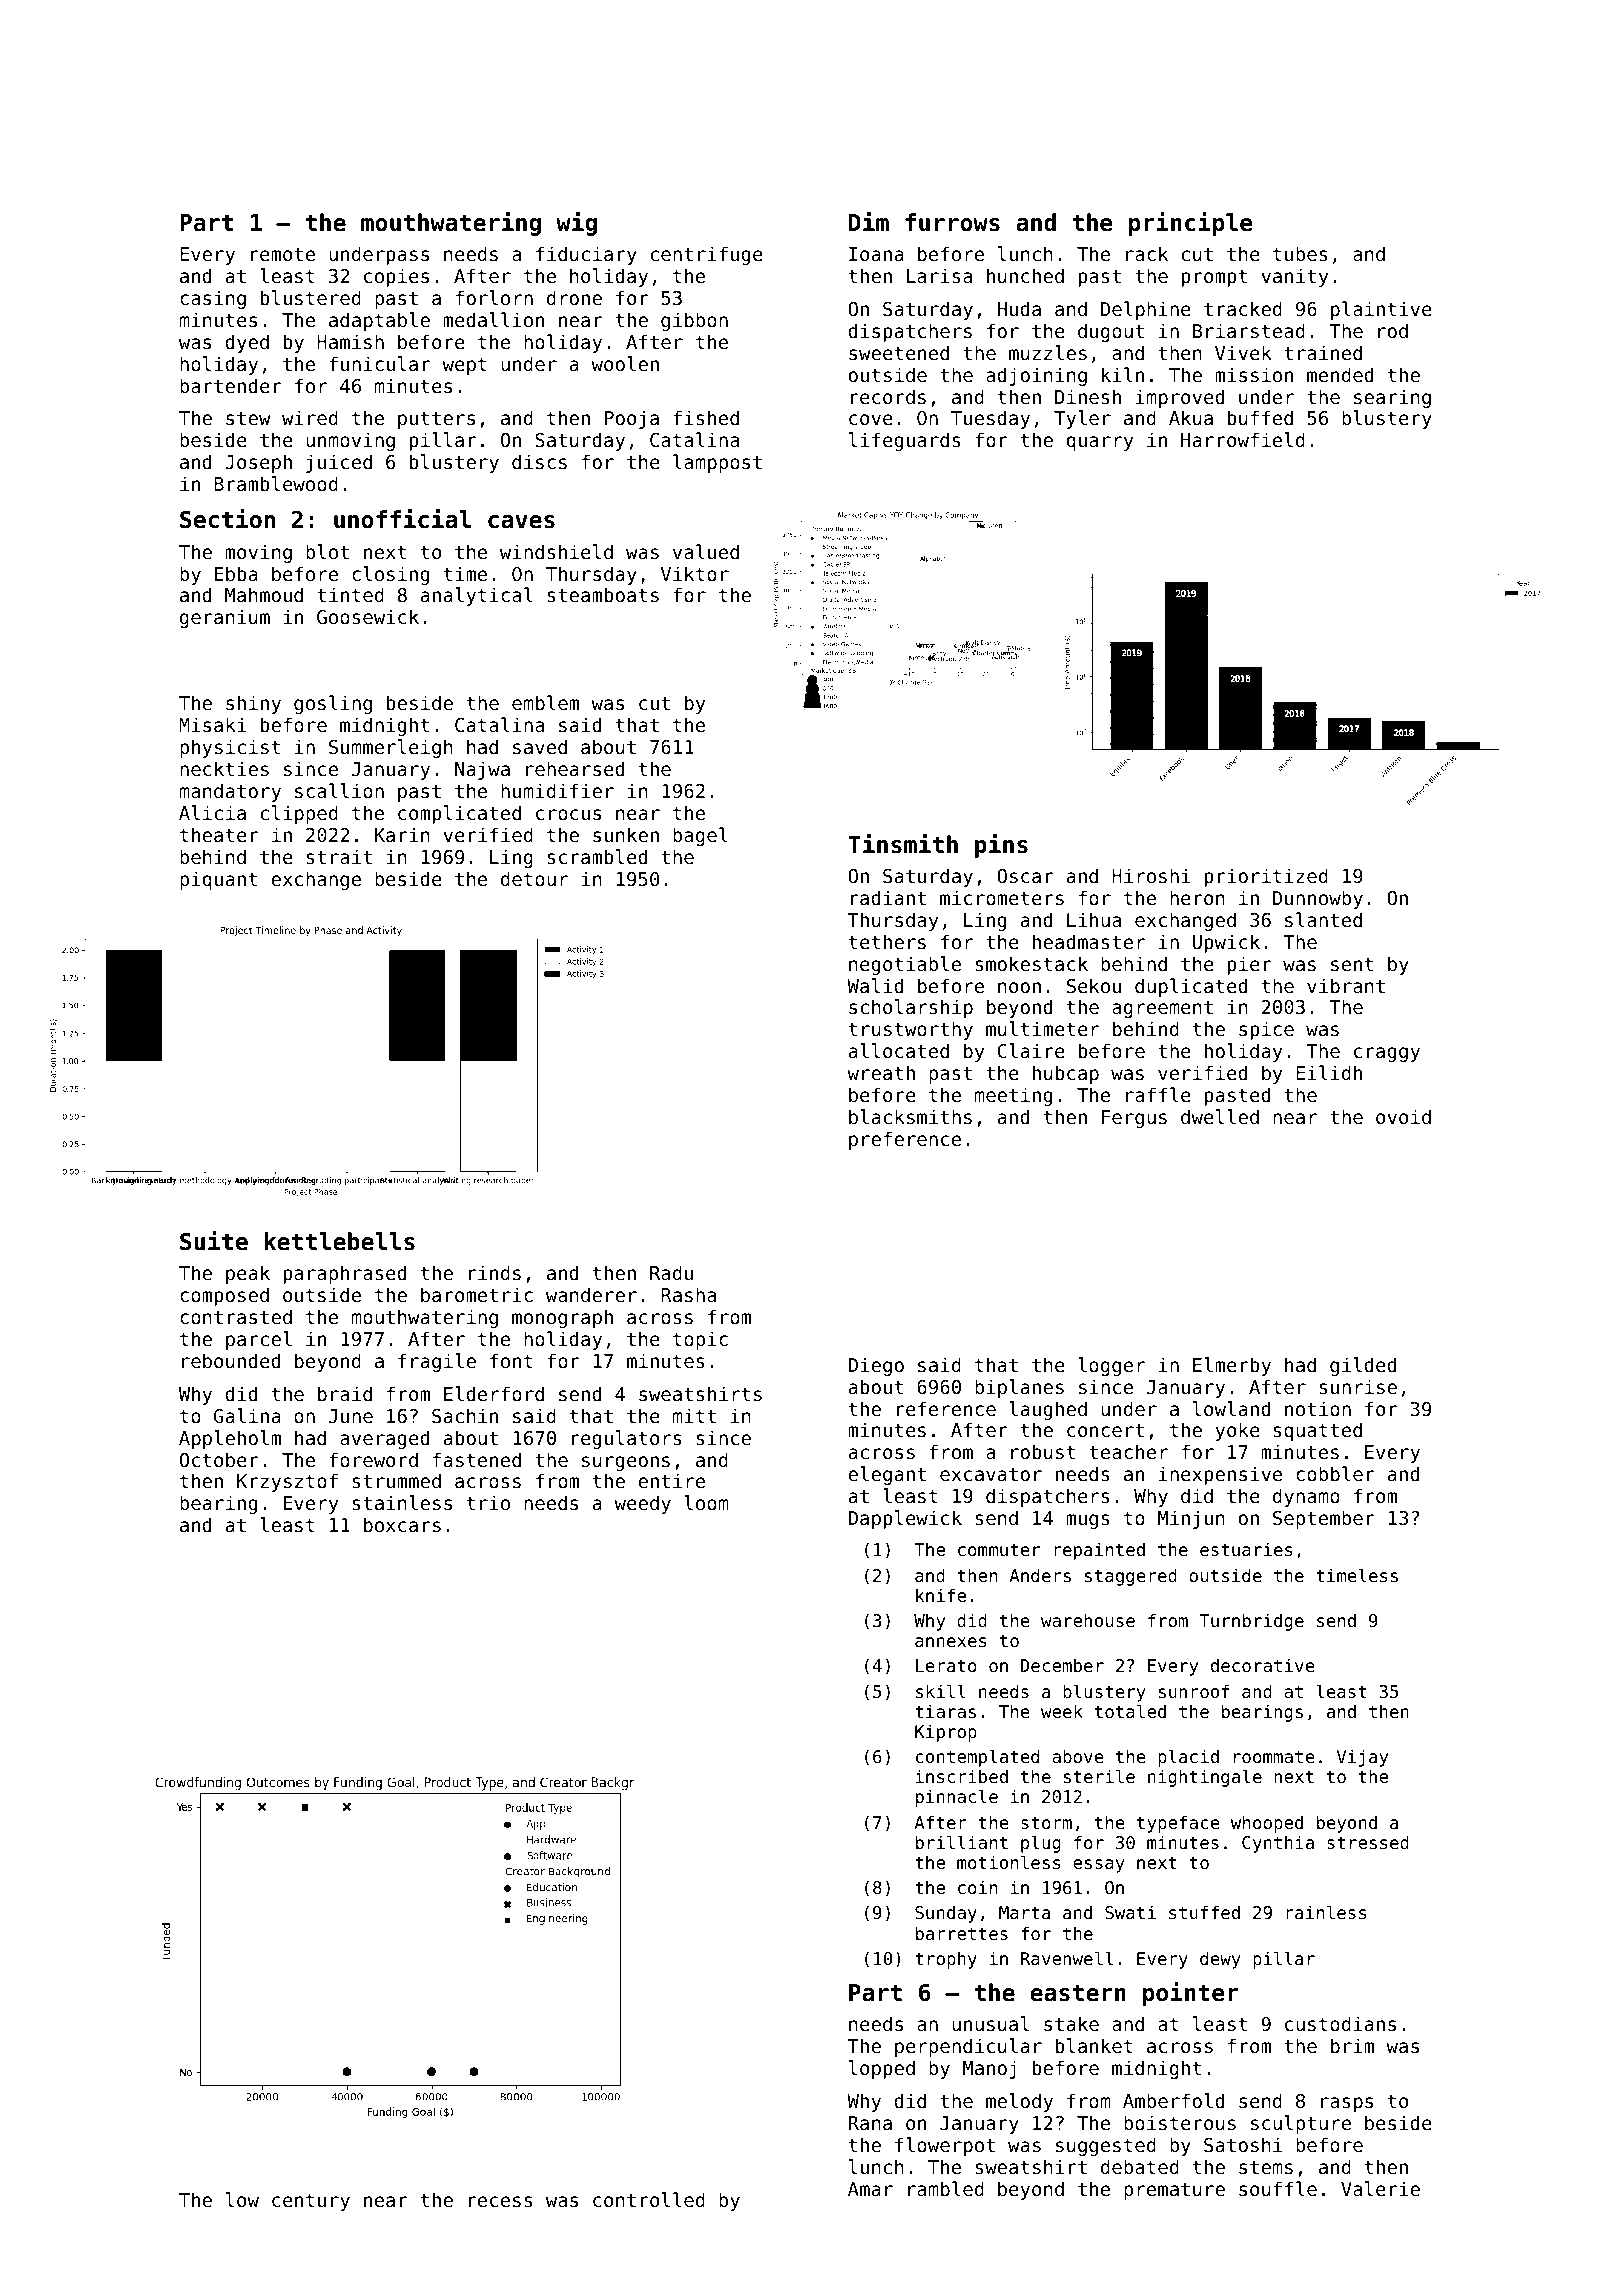 The image size is (1620, 2292). Describe the element at coordinates (218, 880) in the document. I see `piquant` at that location.
